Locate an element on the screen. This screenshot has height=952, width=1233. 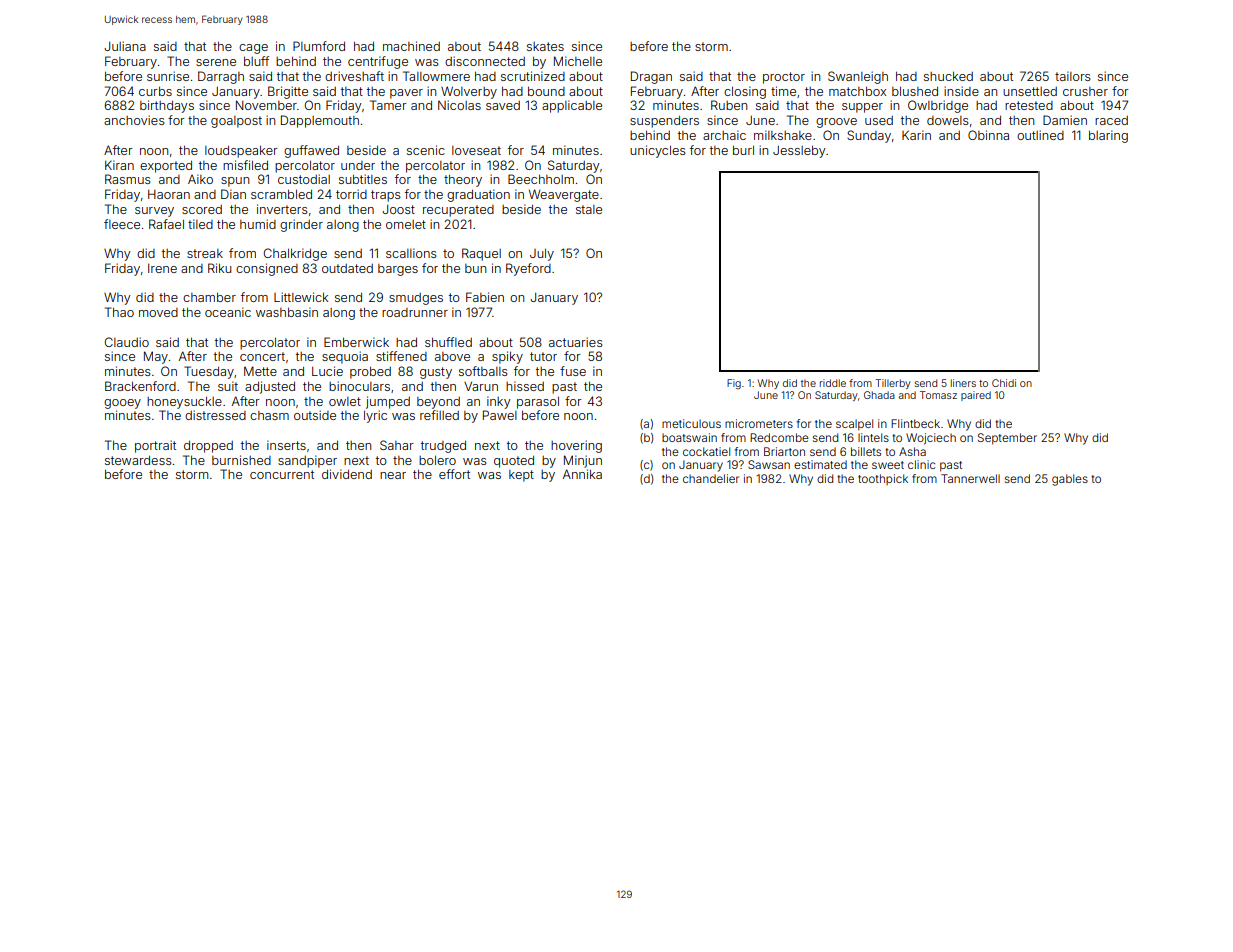
concurrent is located at coordinates (282, 474).
